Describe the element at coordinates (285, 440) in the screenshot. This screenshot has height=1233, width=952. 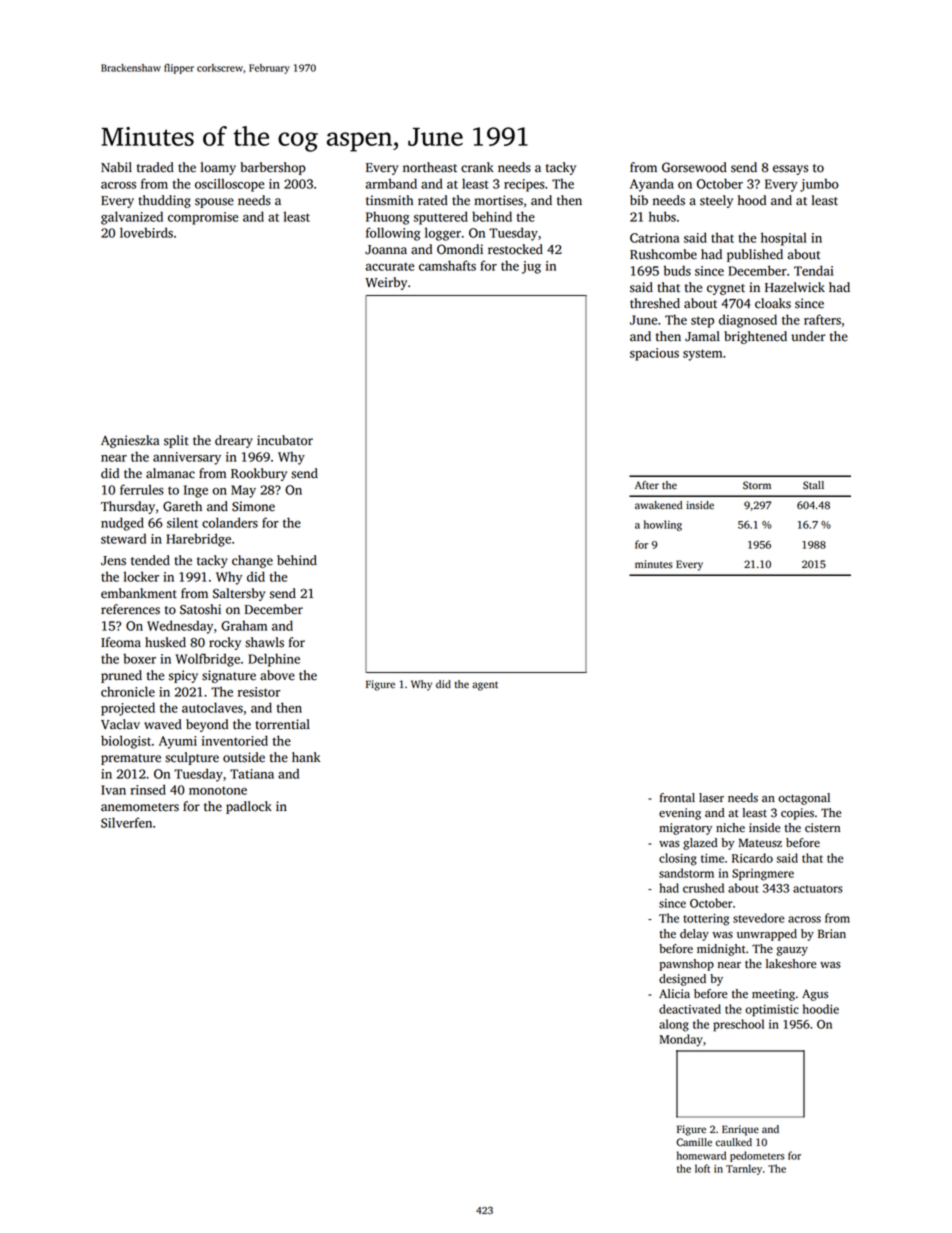
I see `incubator` at that location.
